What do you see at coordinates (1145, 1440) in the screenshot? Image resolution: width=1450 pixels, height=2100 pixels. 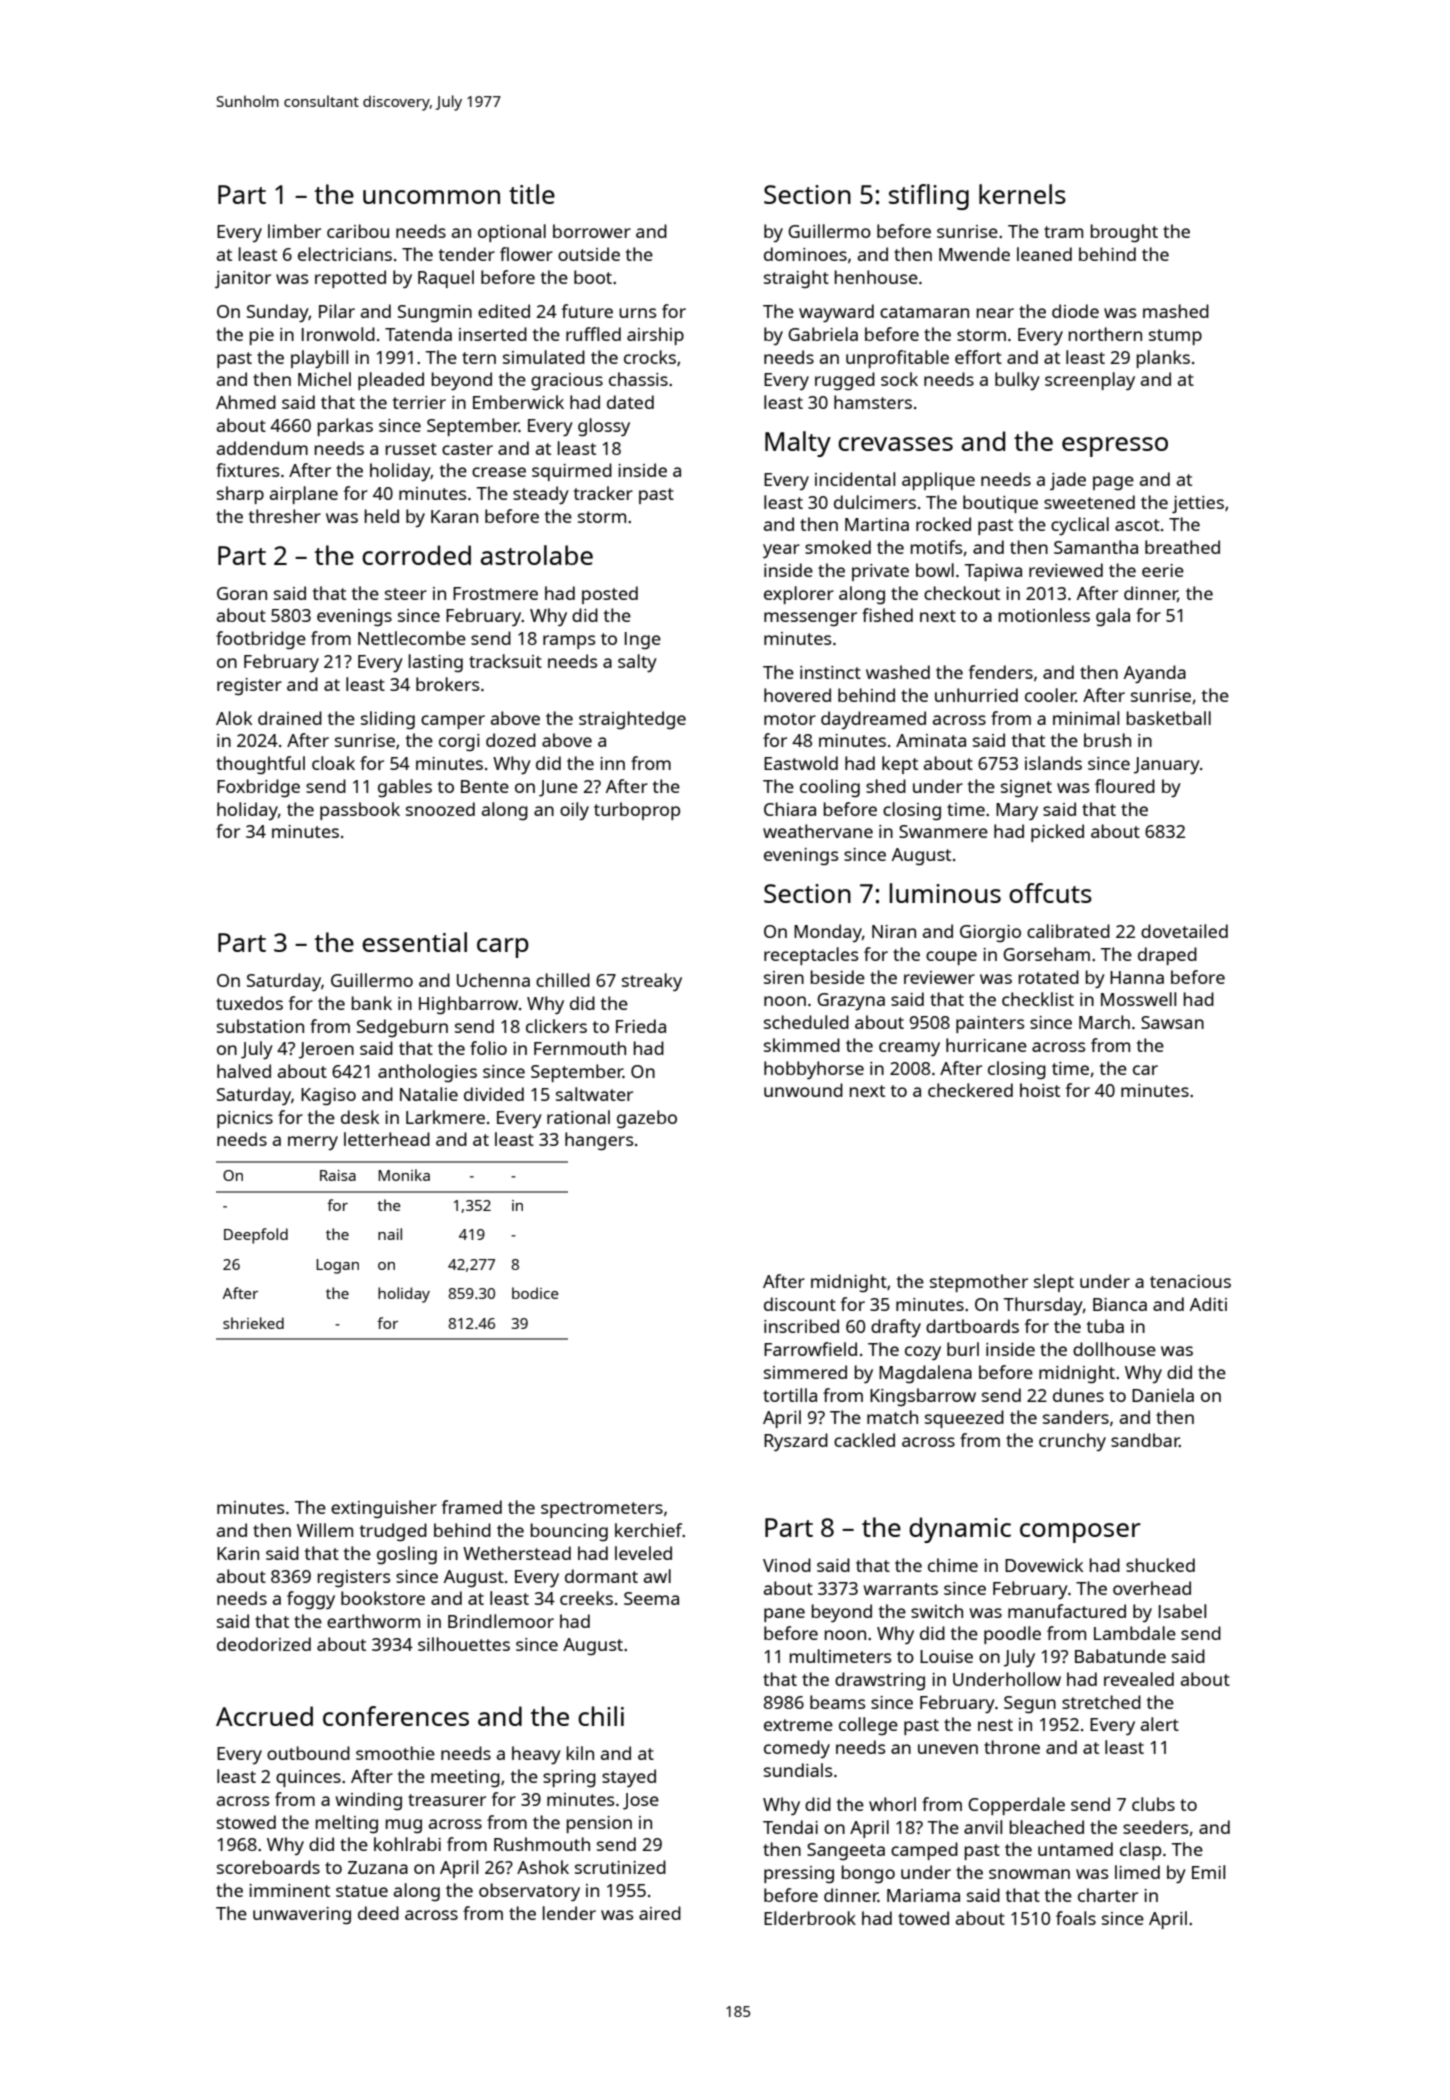 I see `sandbar` at bounding box center [1145, 1440].
